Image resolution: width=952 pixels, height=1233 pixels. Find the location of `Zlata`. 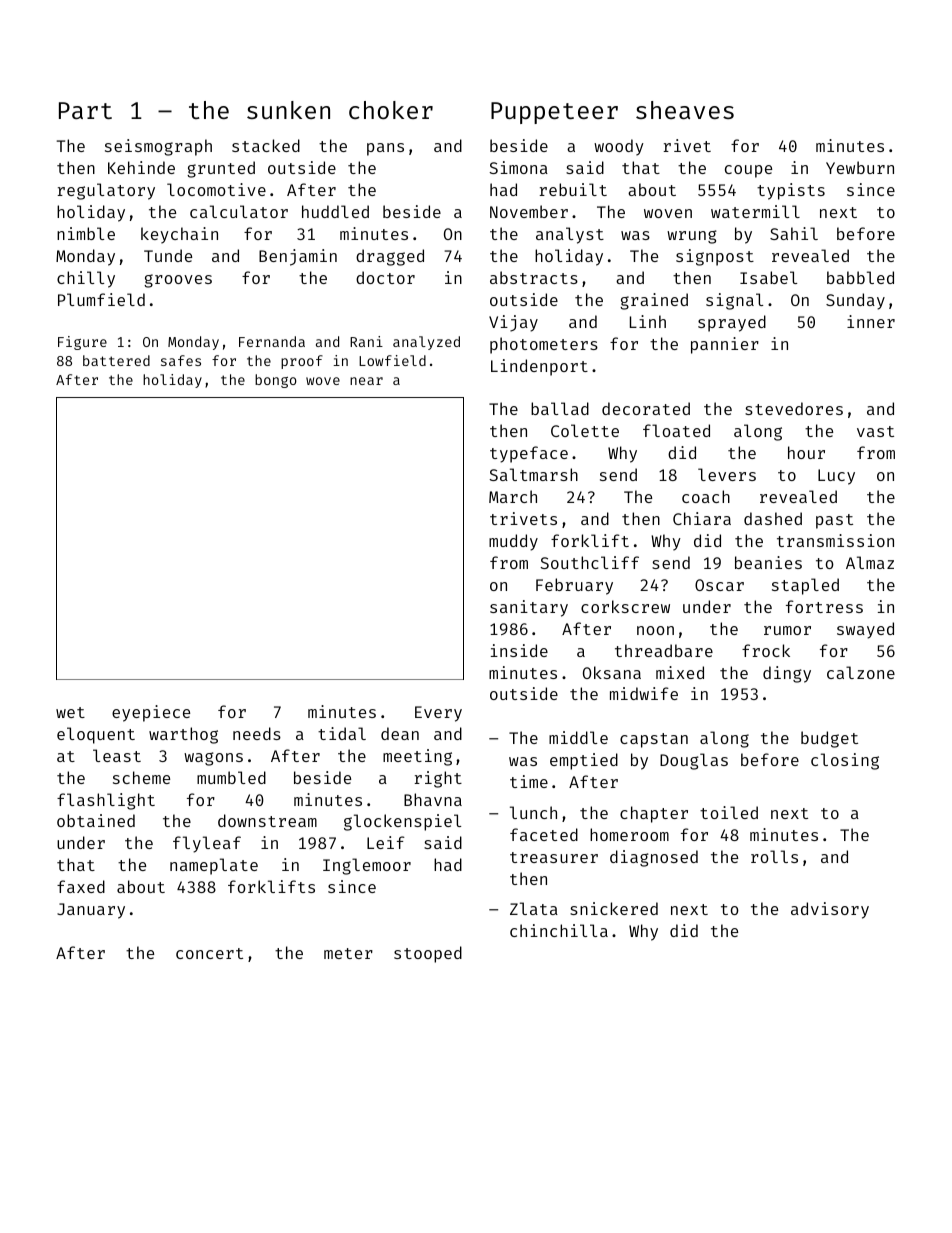

Zlata is located at coordinates (534, 908).
